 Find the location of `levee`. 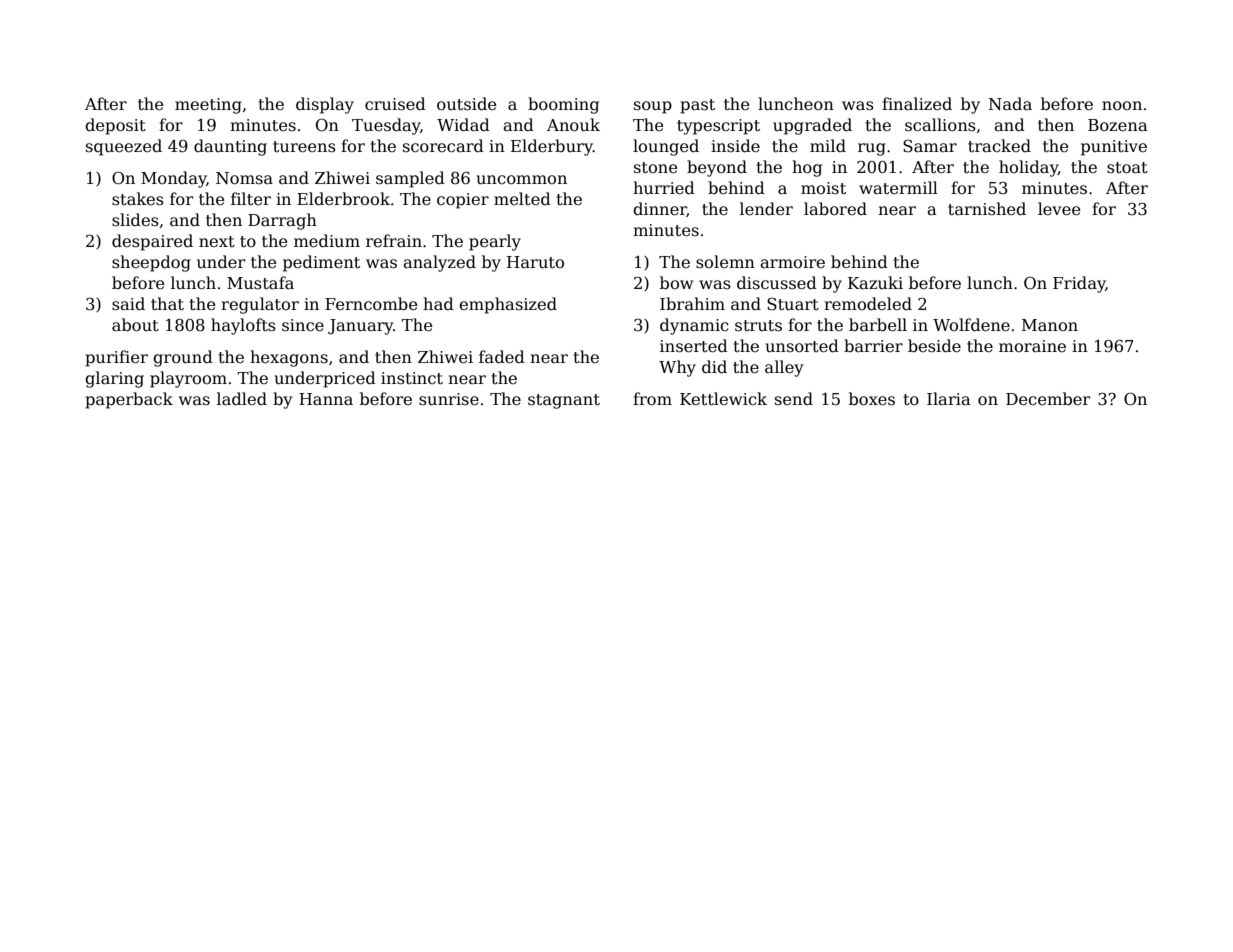

levee is located at coordinates (1059, 209).
